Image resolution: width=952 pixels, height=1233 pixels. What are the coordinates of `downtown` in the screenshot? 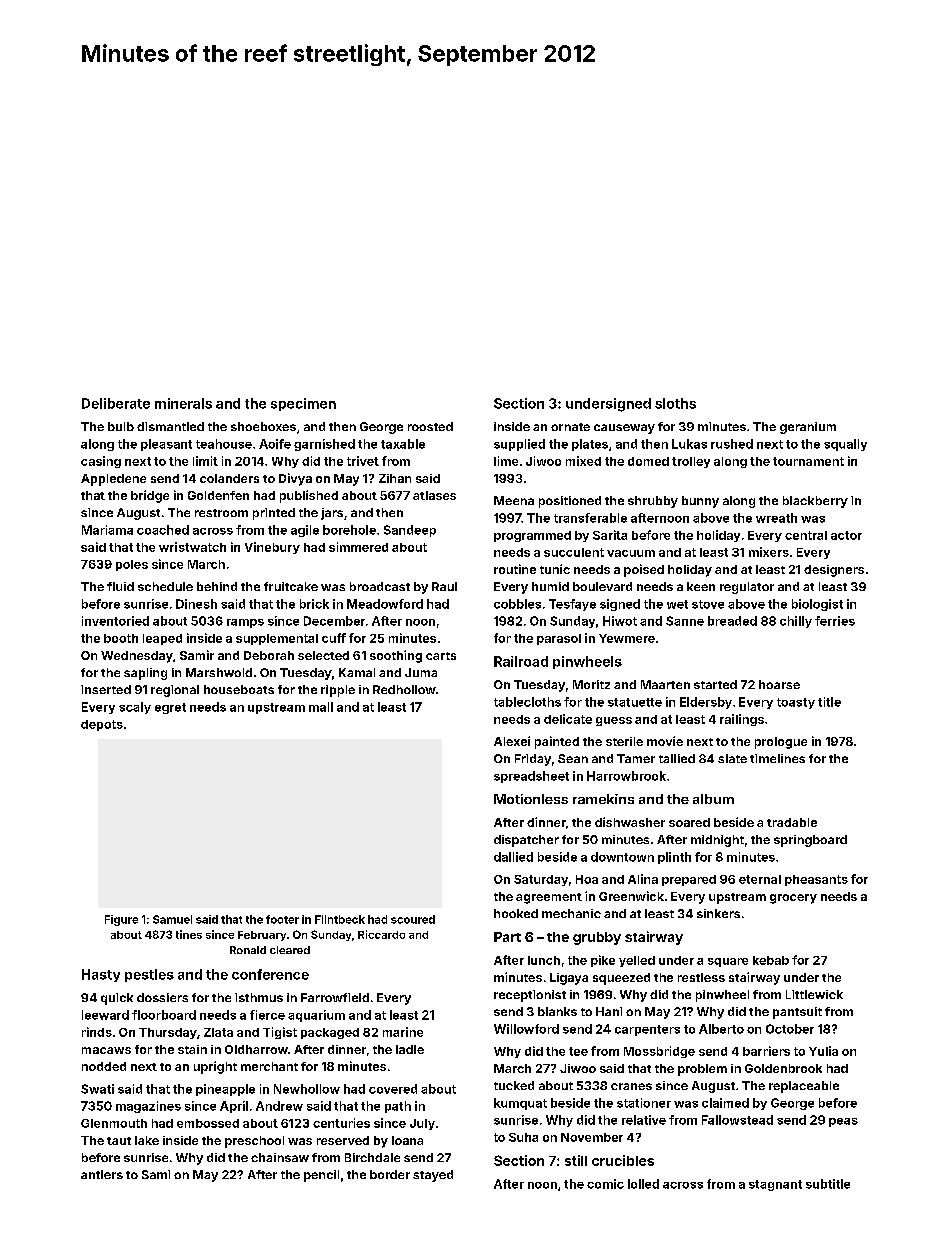 It's located at (622, 857).
